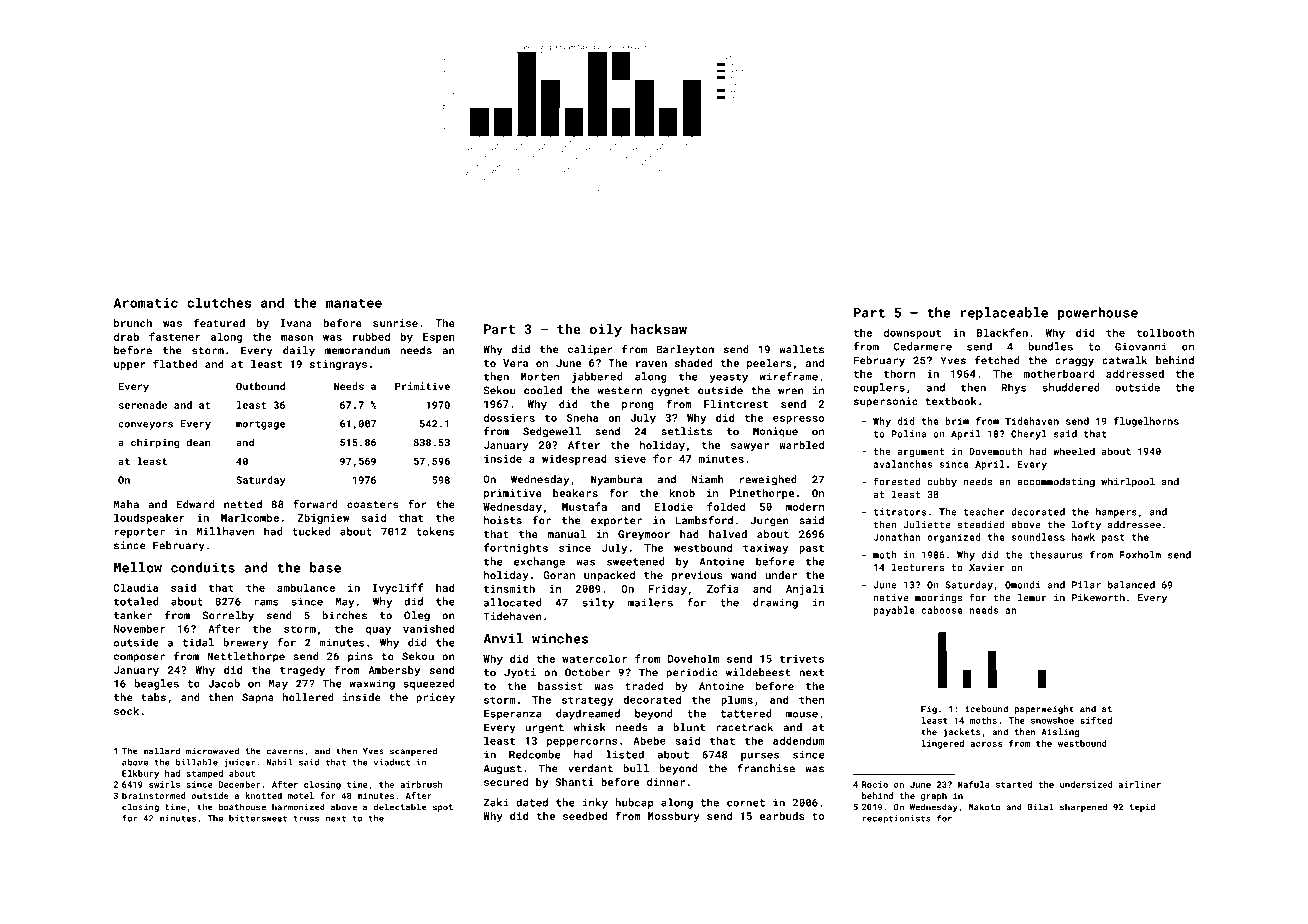 This screenshot has height=924, width=1308. Describe the element at coordinates (545, 729) in the screenshot. I see `urgent` at that location.
